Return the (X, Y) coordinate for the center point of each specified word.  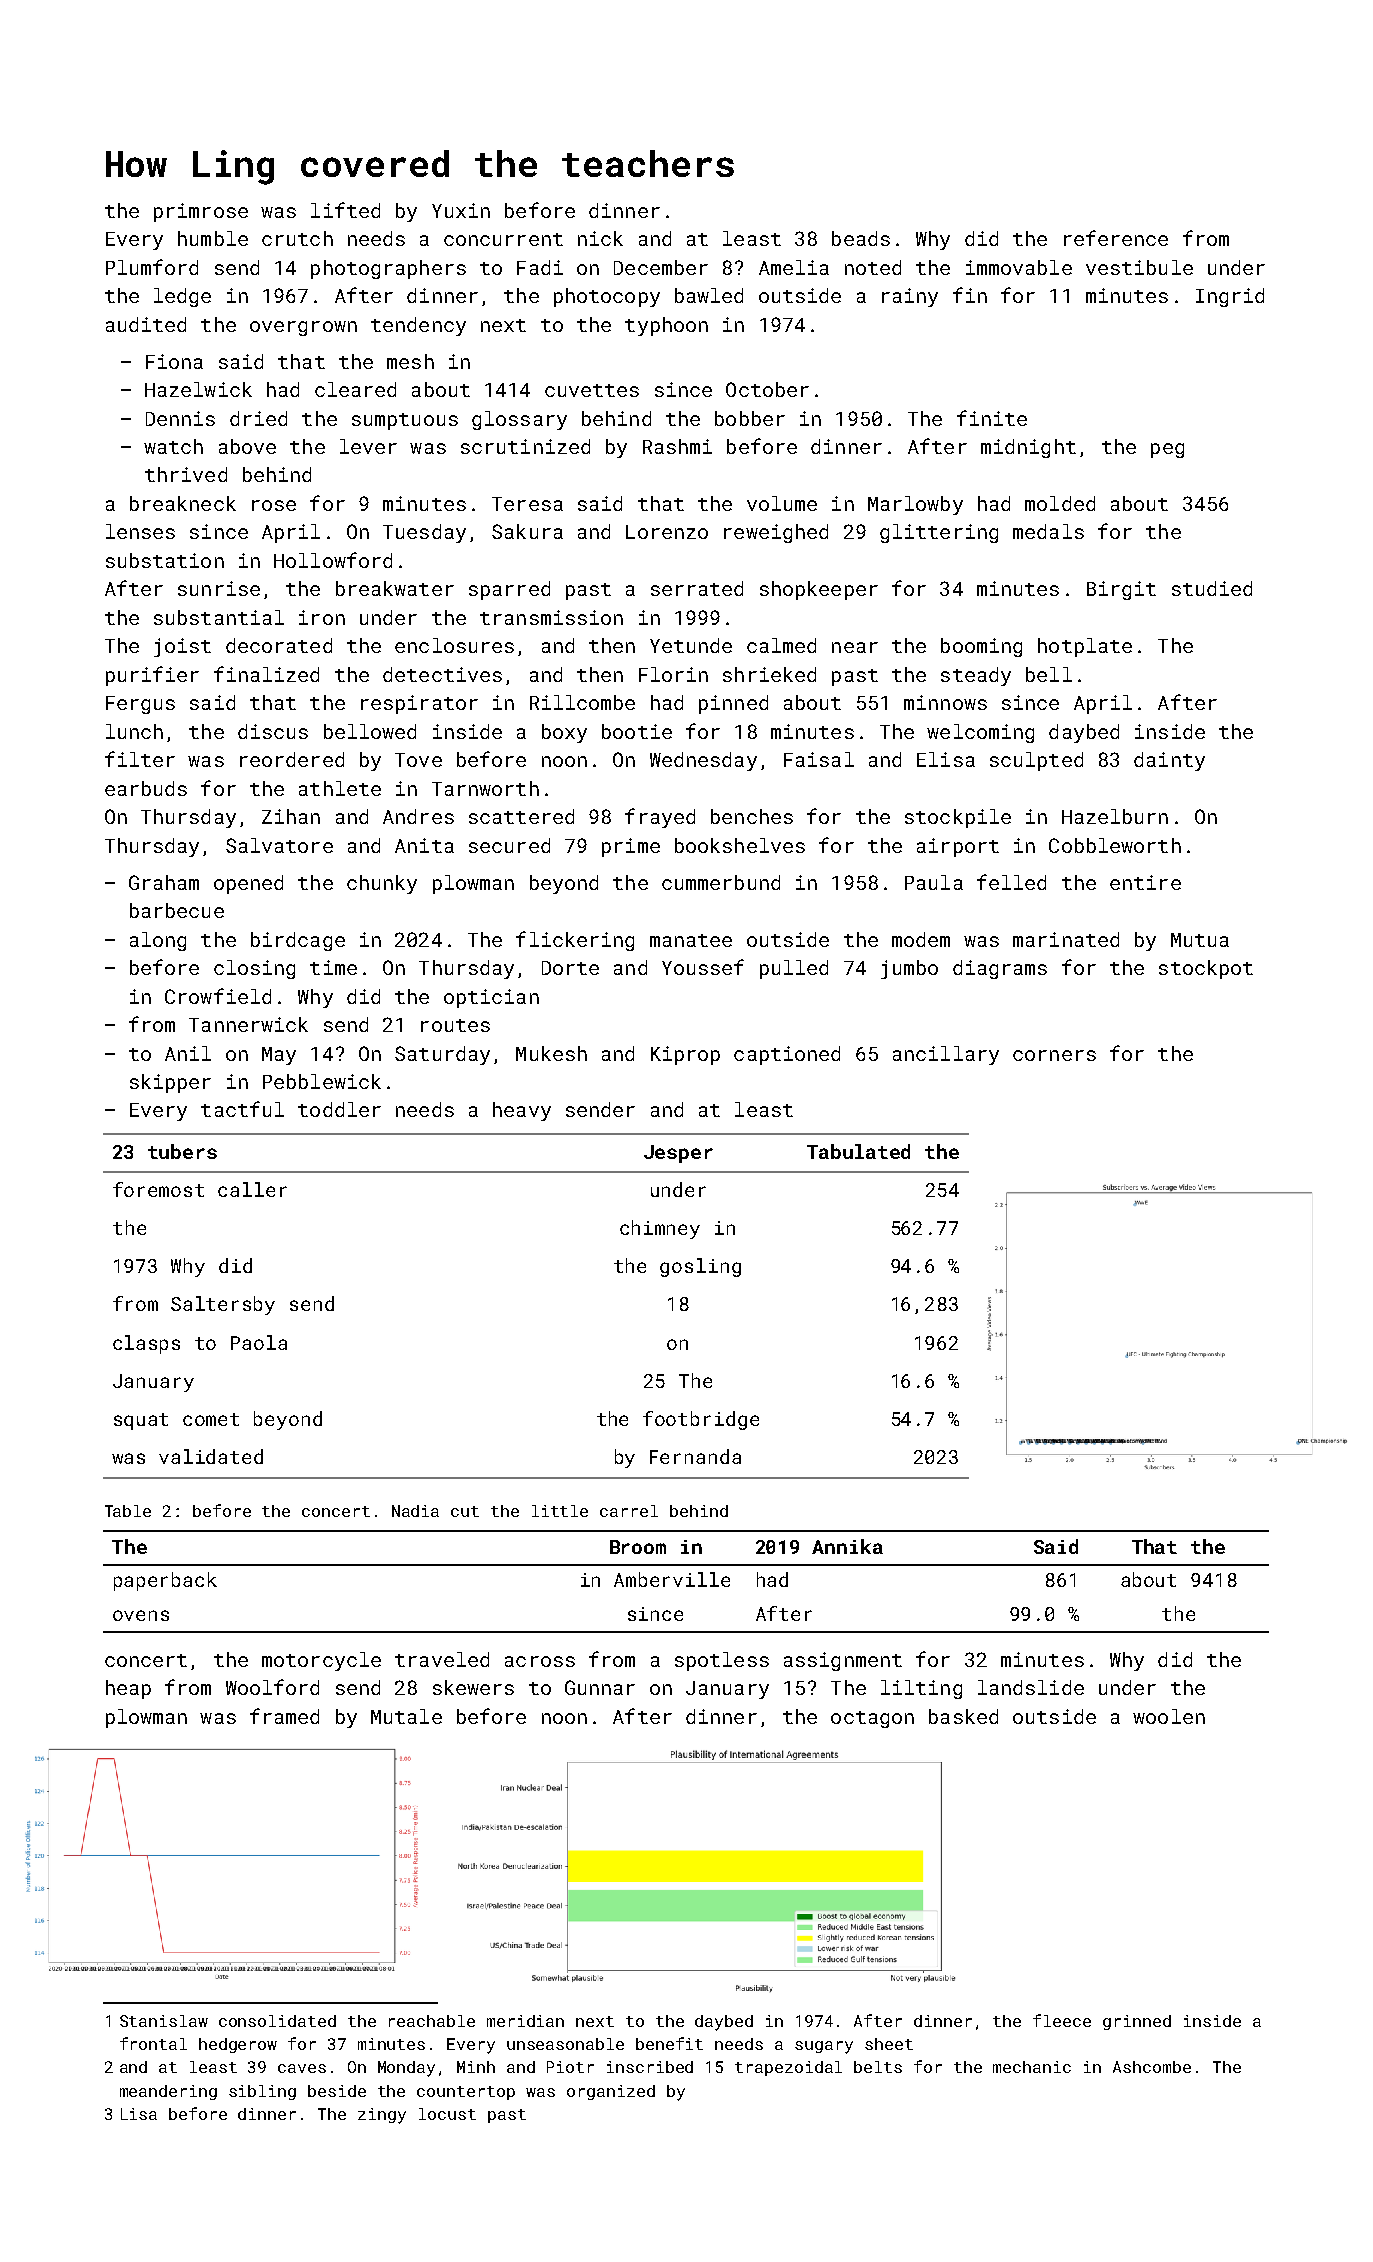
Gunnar (600, 1687)
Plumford (152, 267)
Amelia (794, 267)
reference (1116, 238)
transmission (551, 617)
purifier (152, 676)
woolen (1169, 1716)
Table (128, 1511)
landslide (1031, 1687)
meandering (168, 2092)
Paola (259, 1342)
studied (1212, 588)
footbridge (701, 1420)
